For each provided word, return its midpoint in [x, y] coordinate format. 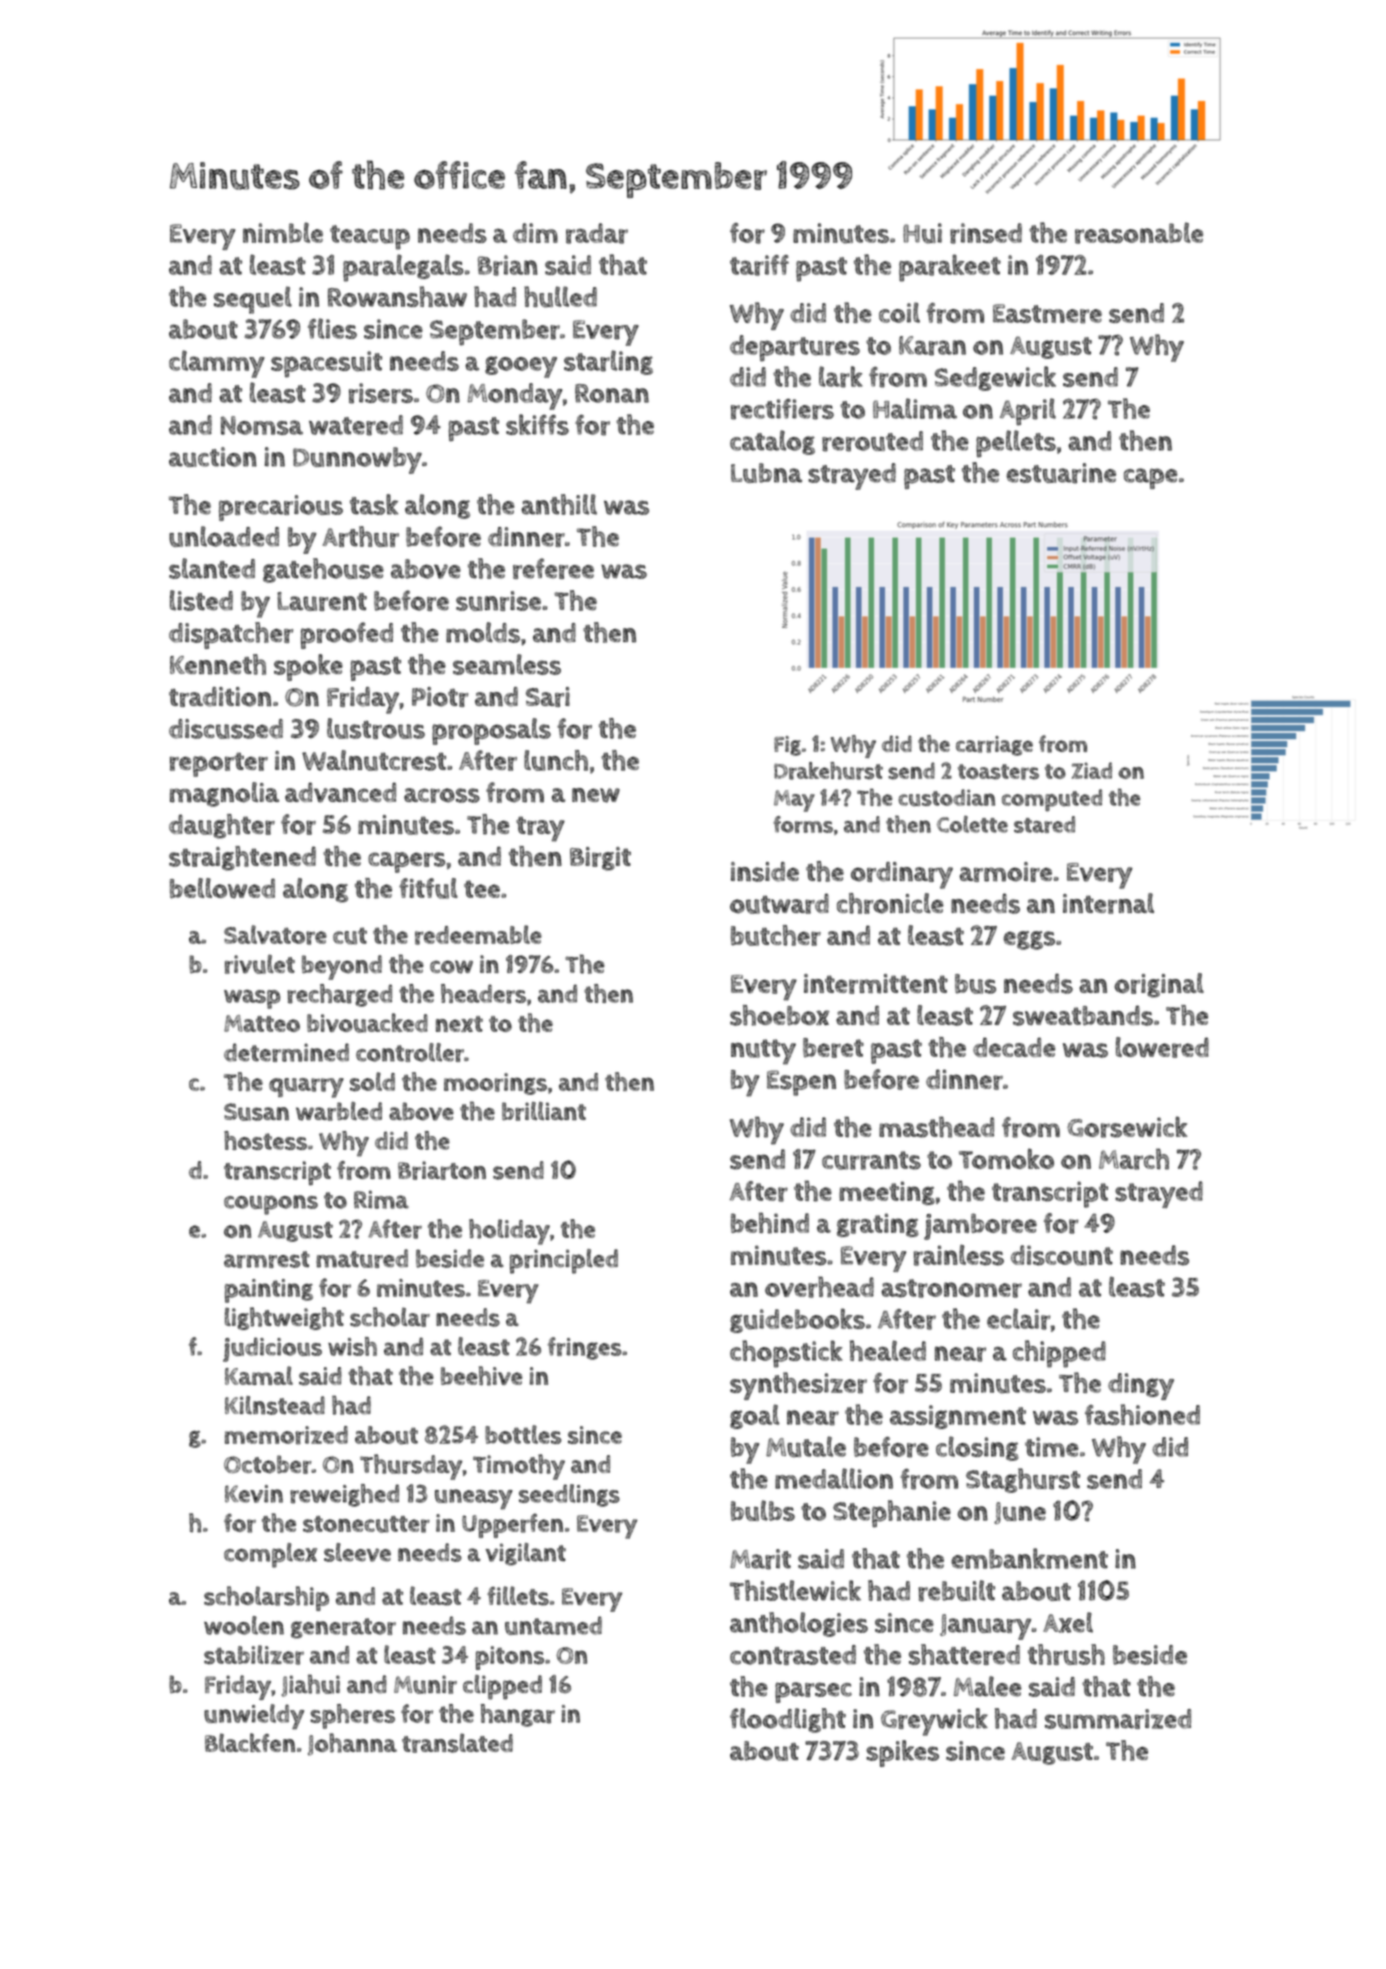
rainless [959, 1255]
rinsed [986, 233]
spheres [352, 1716]
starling [608, 362]
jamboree [980, 1226]
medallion [834, 1478]
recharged [339, 995]
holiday [509, 1232]
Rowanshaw [397, 296]
